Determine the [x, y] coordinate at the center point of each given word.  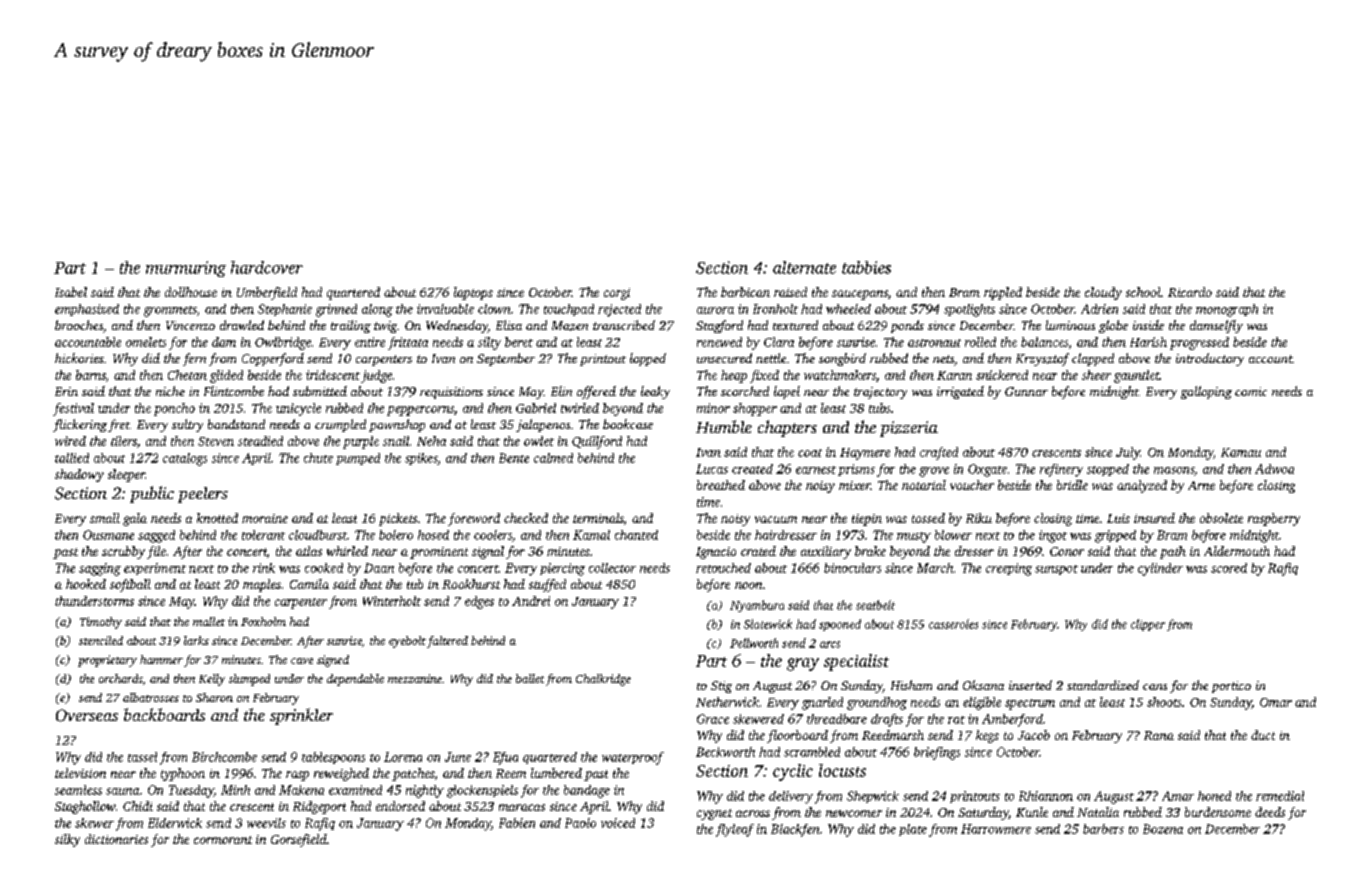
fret [119, 425]
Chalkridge [603, 680]
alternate [804, 267]
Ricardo [1190, 292]
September [506, 359]
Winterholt [392, 601]
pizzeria [909, 429]
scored [1229, 568]
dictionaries [116, 839]
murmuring [186, 269]
